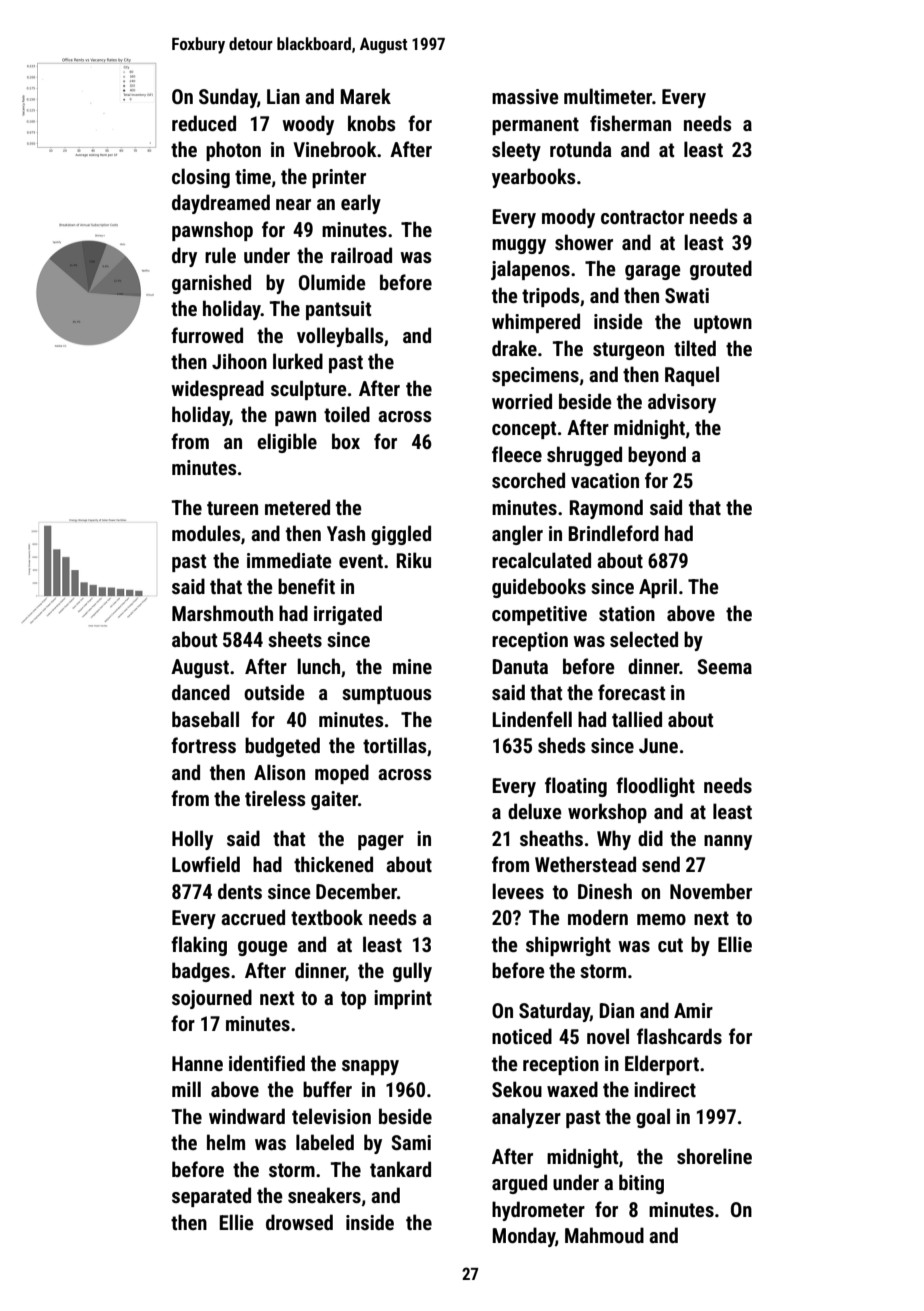 This document has width=924, height=1311. I want to click on tureen, so click(232, 508).
